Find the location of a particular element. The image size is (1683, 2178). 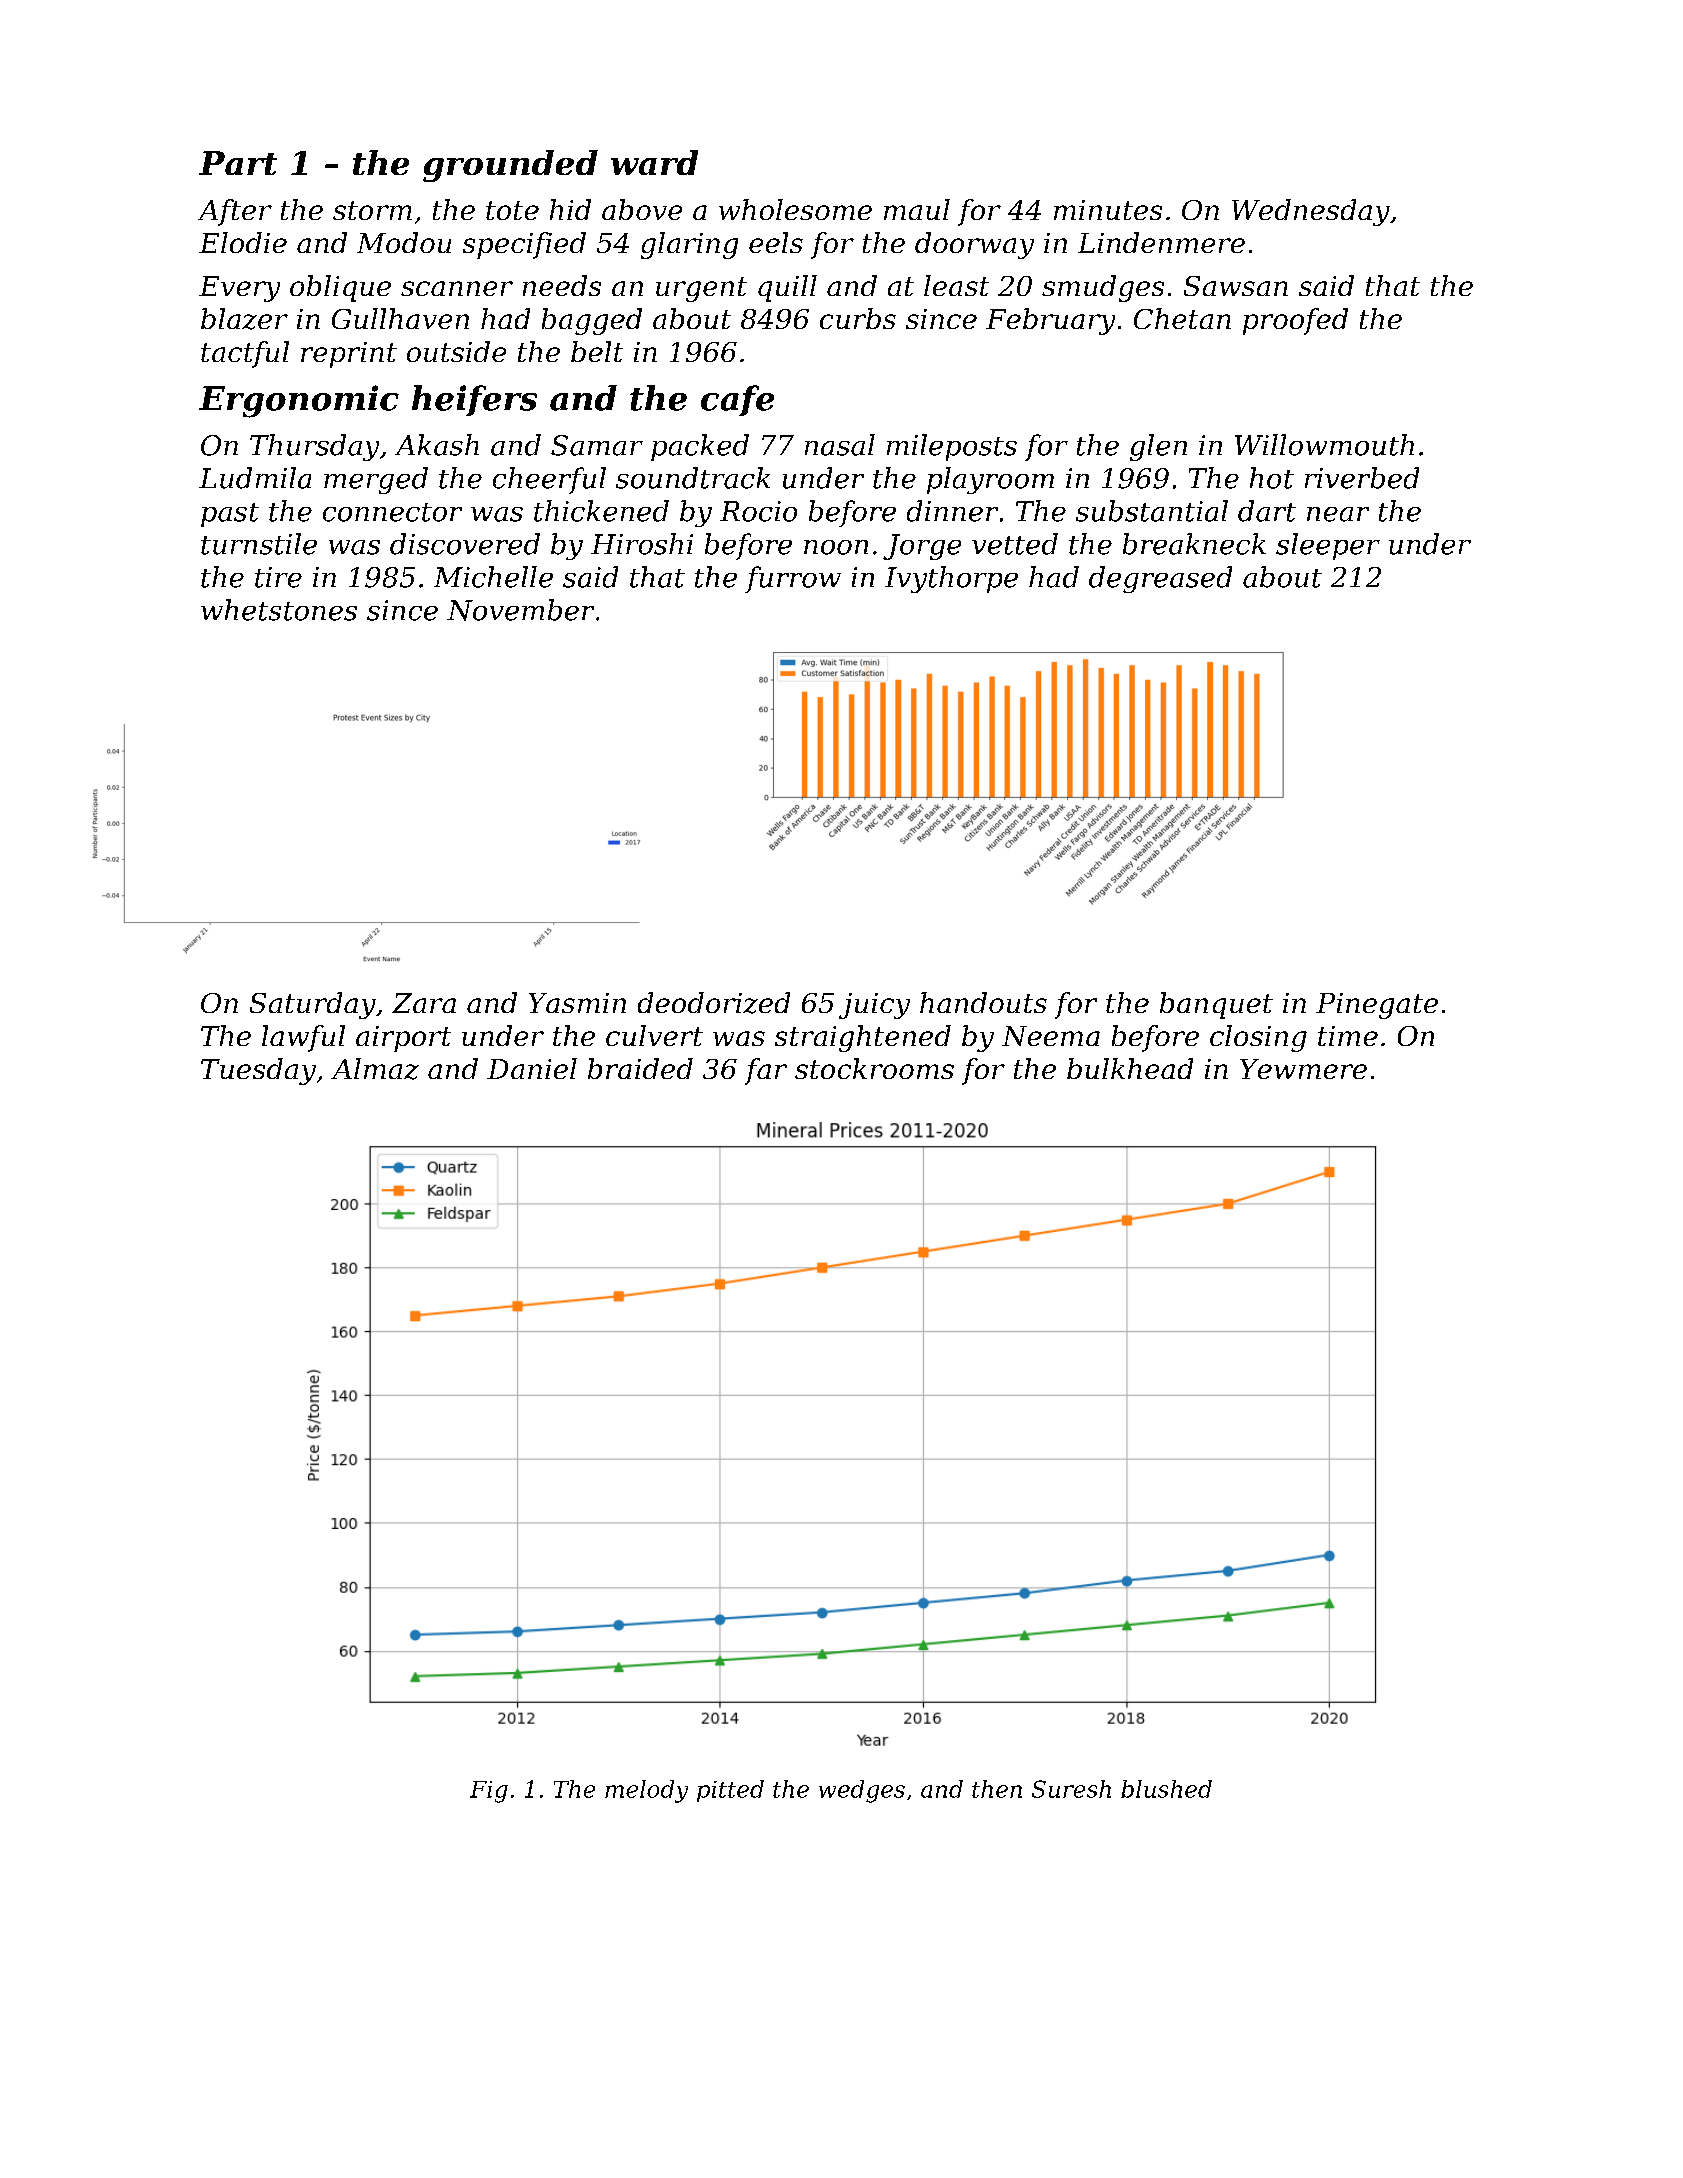

glen is located at coordinates (1158, 447).
